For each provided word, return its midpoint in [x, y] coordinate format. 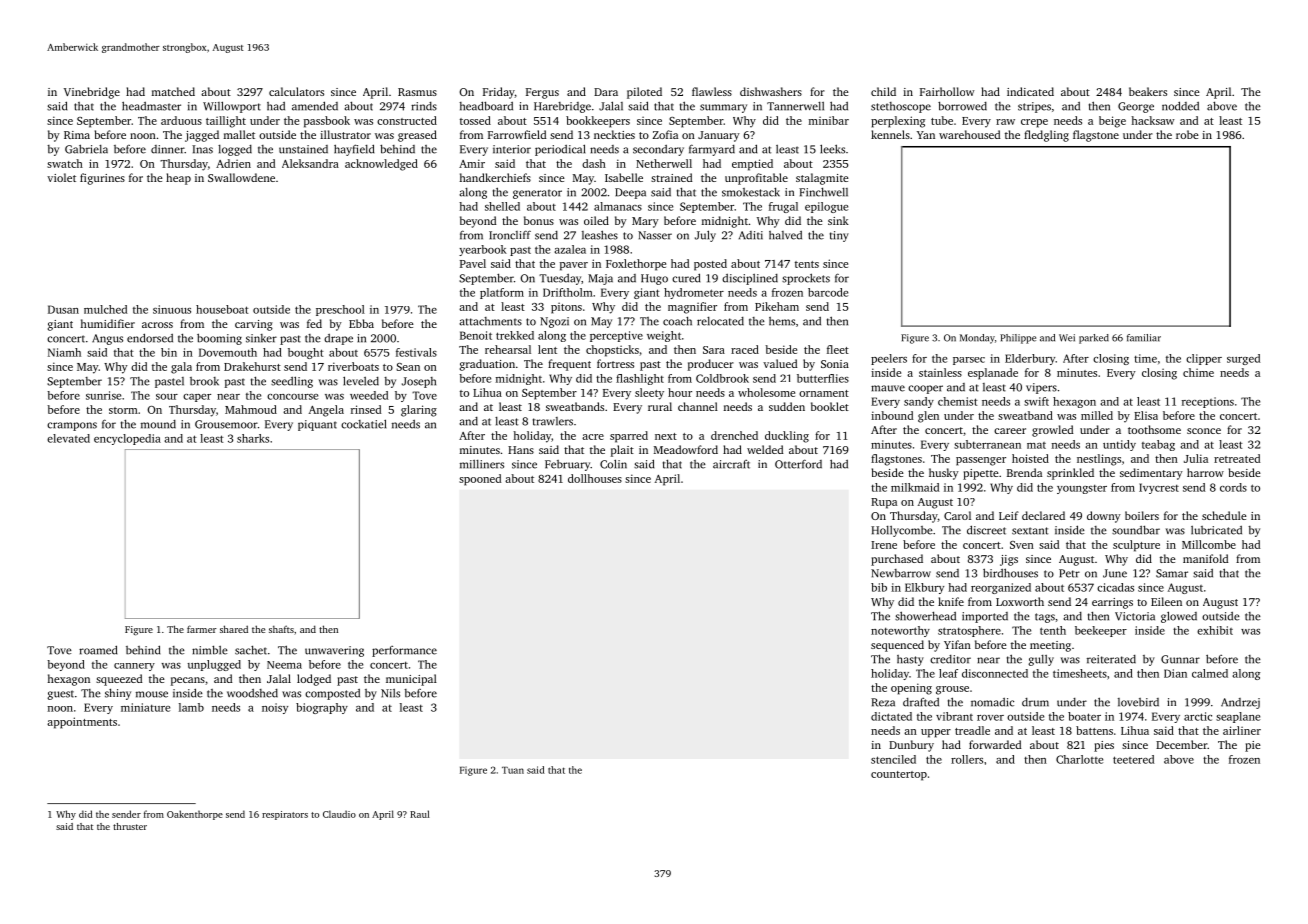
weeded [369, 395]
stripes [1034, 107]
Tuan [513, 770]
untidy [1119, 445]
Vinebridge [92, 93]
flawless [712, 91]
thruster [130, 826]
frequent [569, 365]
